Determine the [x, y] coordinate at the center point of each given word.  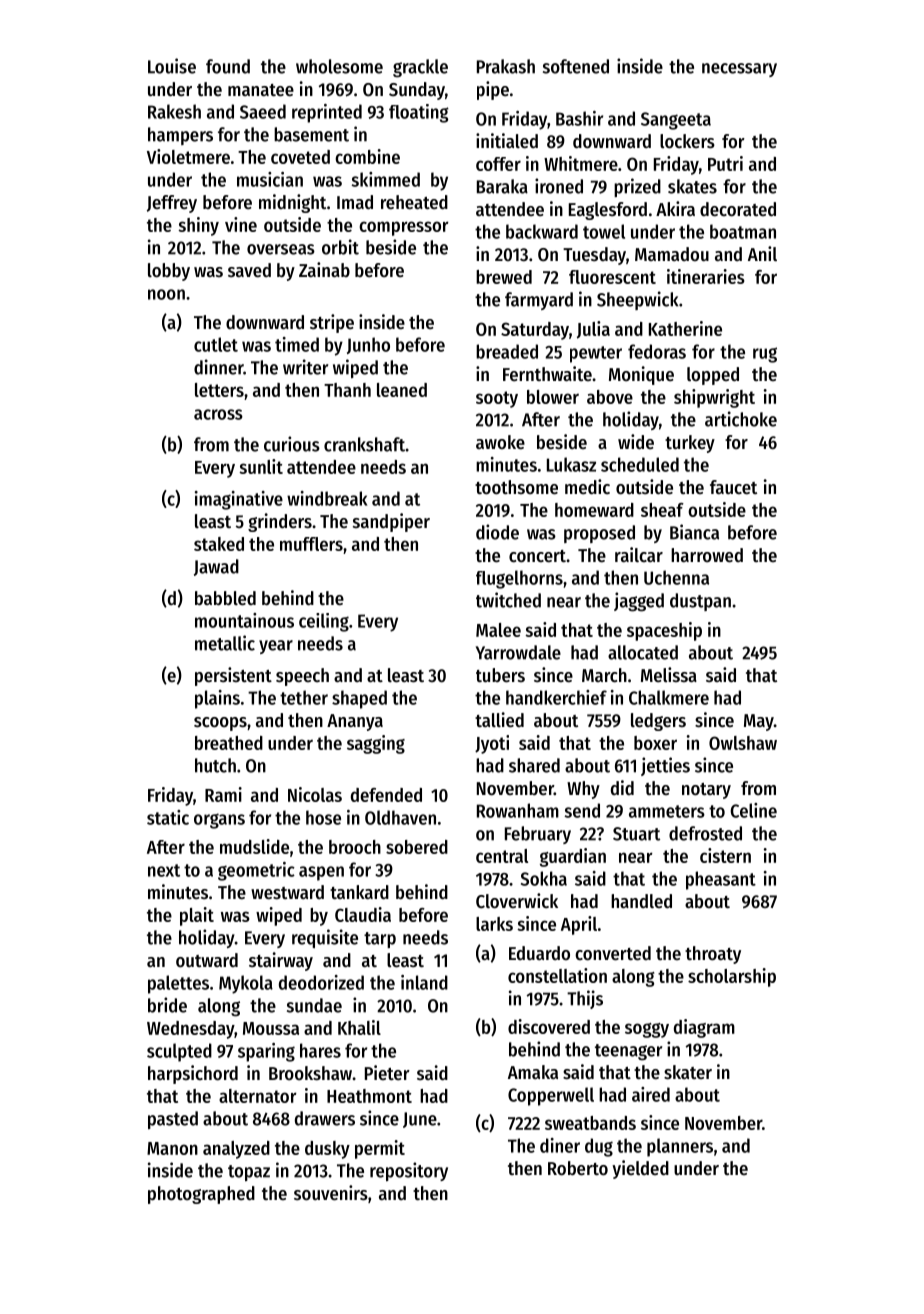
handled [641, 901]
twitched [508, 600]
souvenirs [331, 1193]
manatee [261, 90]
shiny [198, 226]
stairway [281, 961]
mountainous [244, 620]
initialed [507, 141]
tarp [380, 940]
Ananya [355, 722]
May [759, 722]
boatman [743, 231]
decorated [738, 209]
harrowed [707, 555]
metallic [225, 643]
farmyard [539, 301]
